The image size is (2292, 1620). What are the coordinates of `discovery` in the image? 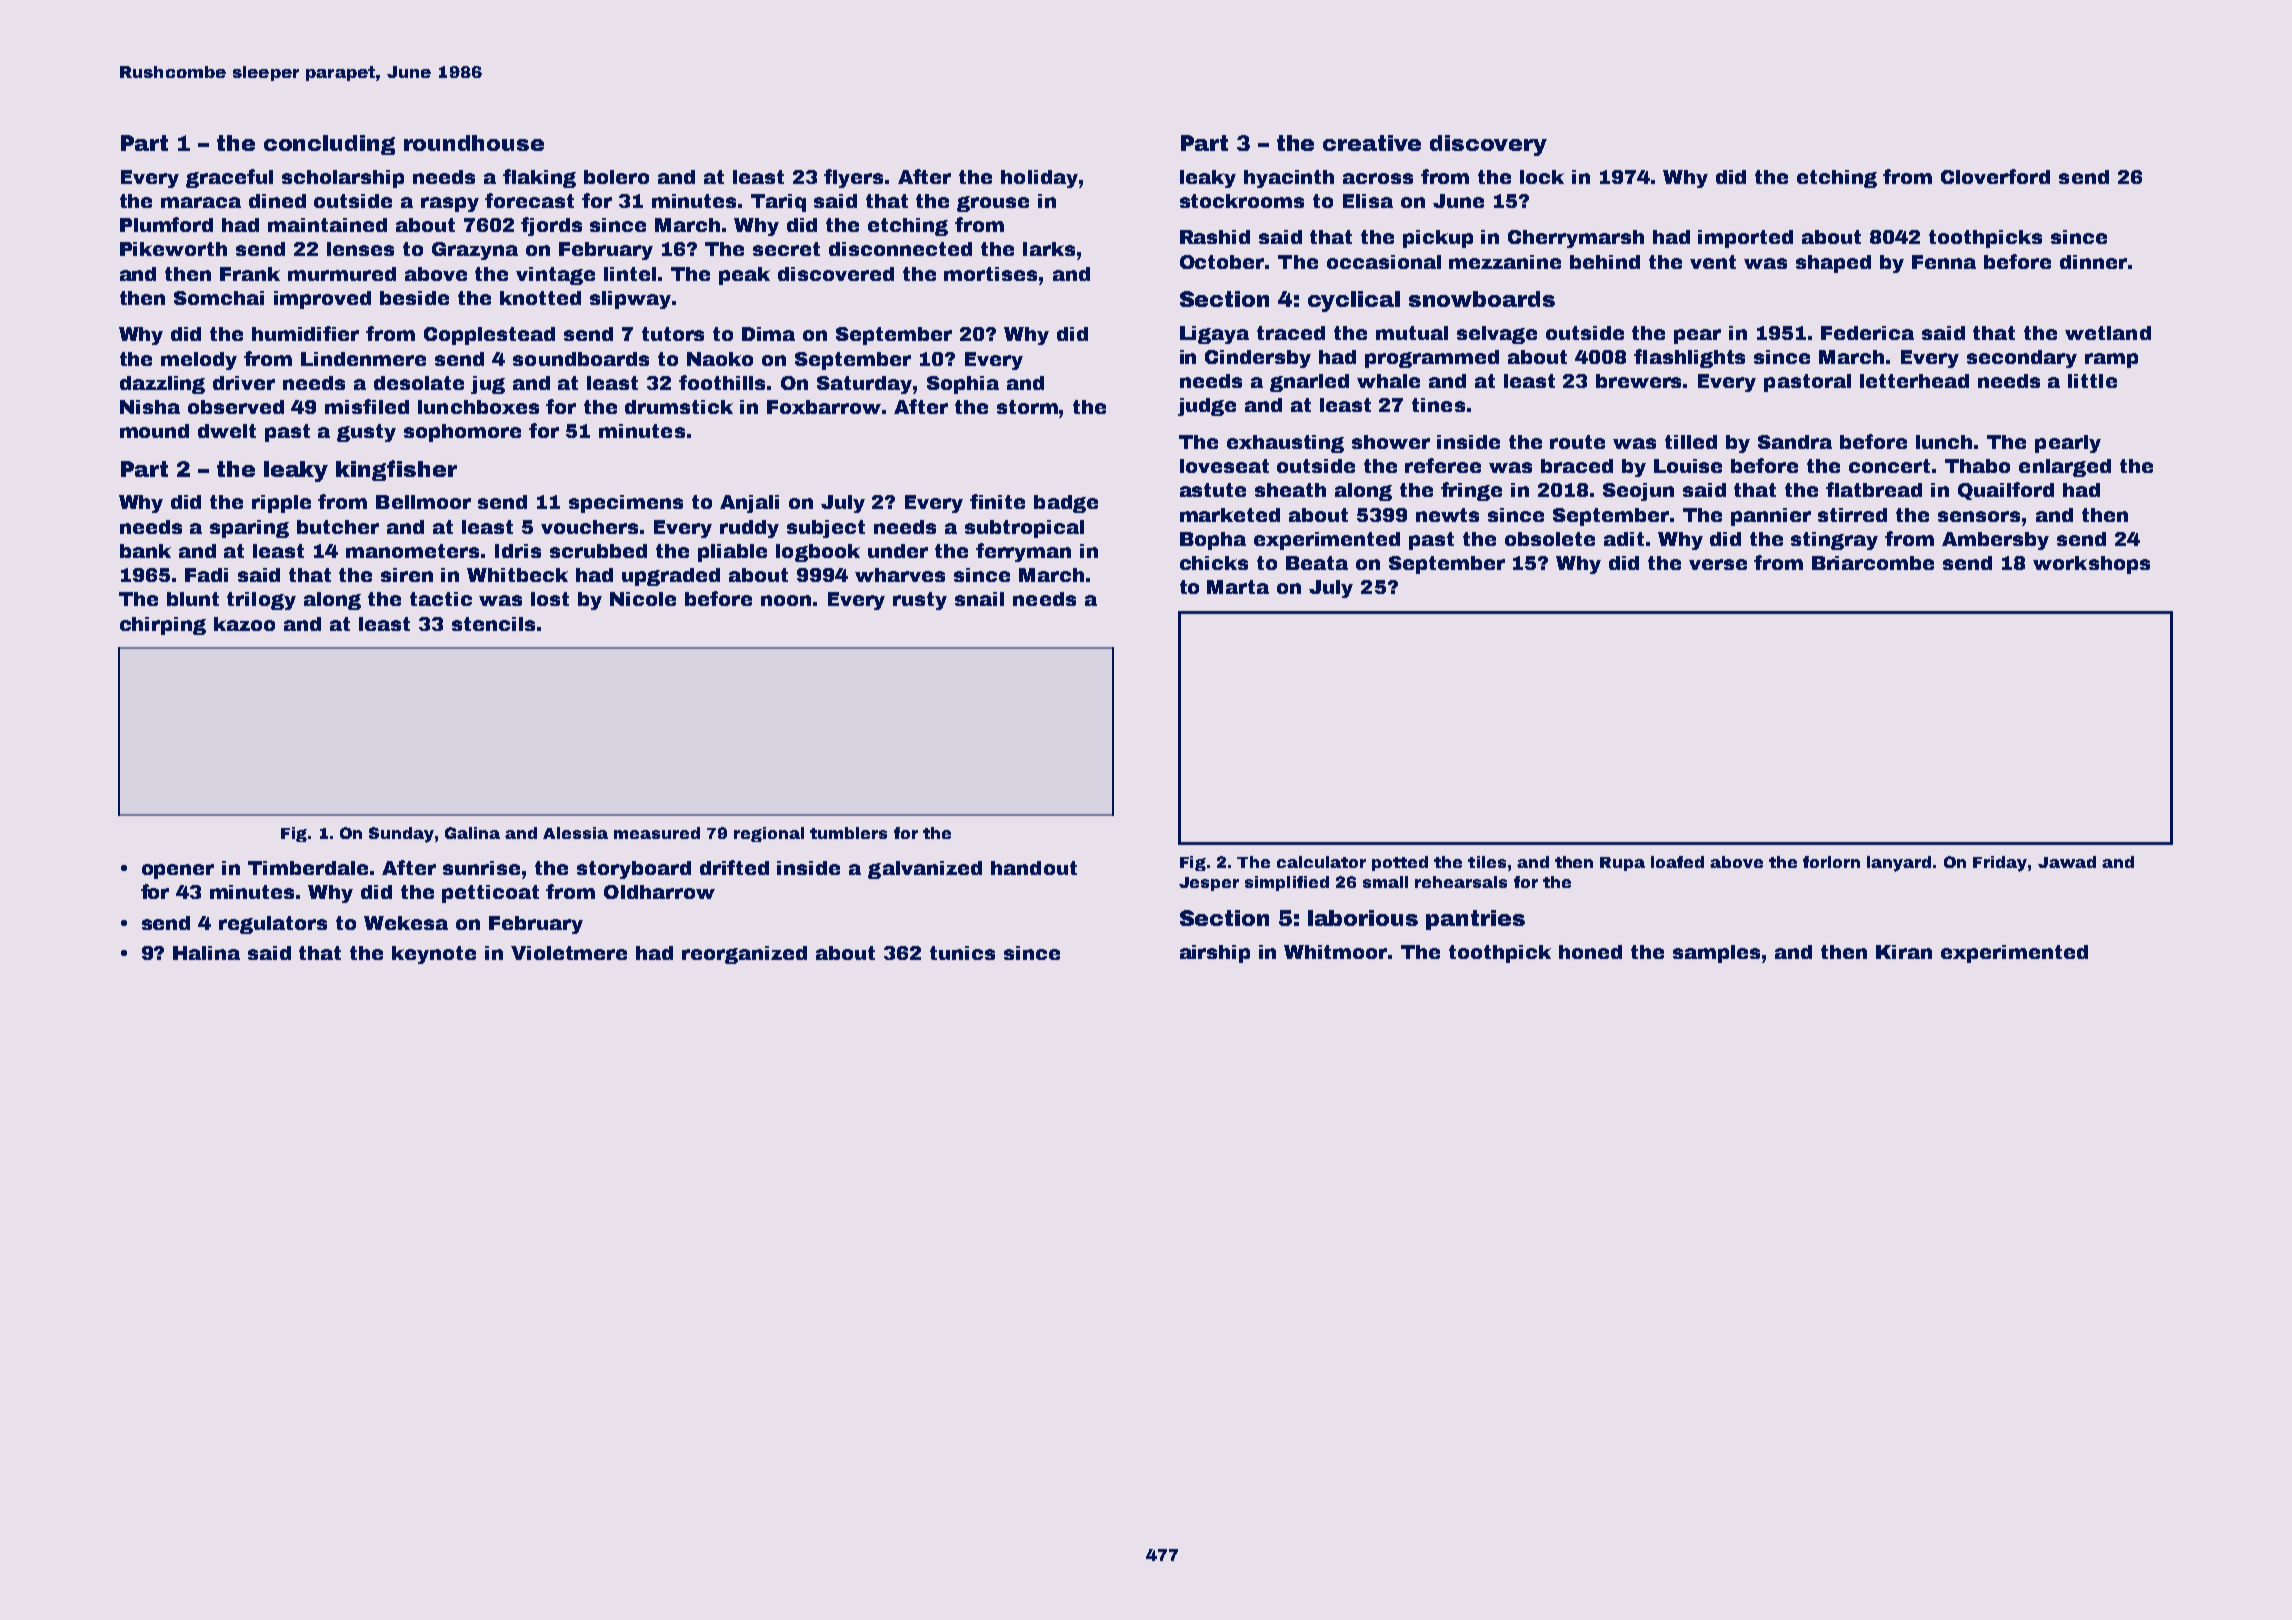 It's located at (1488, 145).
